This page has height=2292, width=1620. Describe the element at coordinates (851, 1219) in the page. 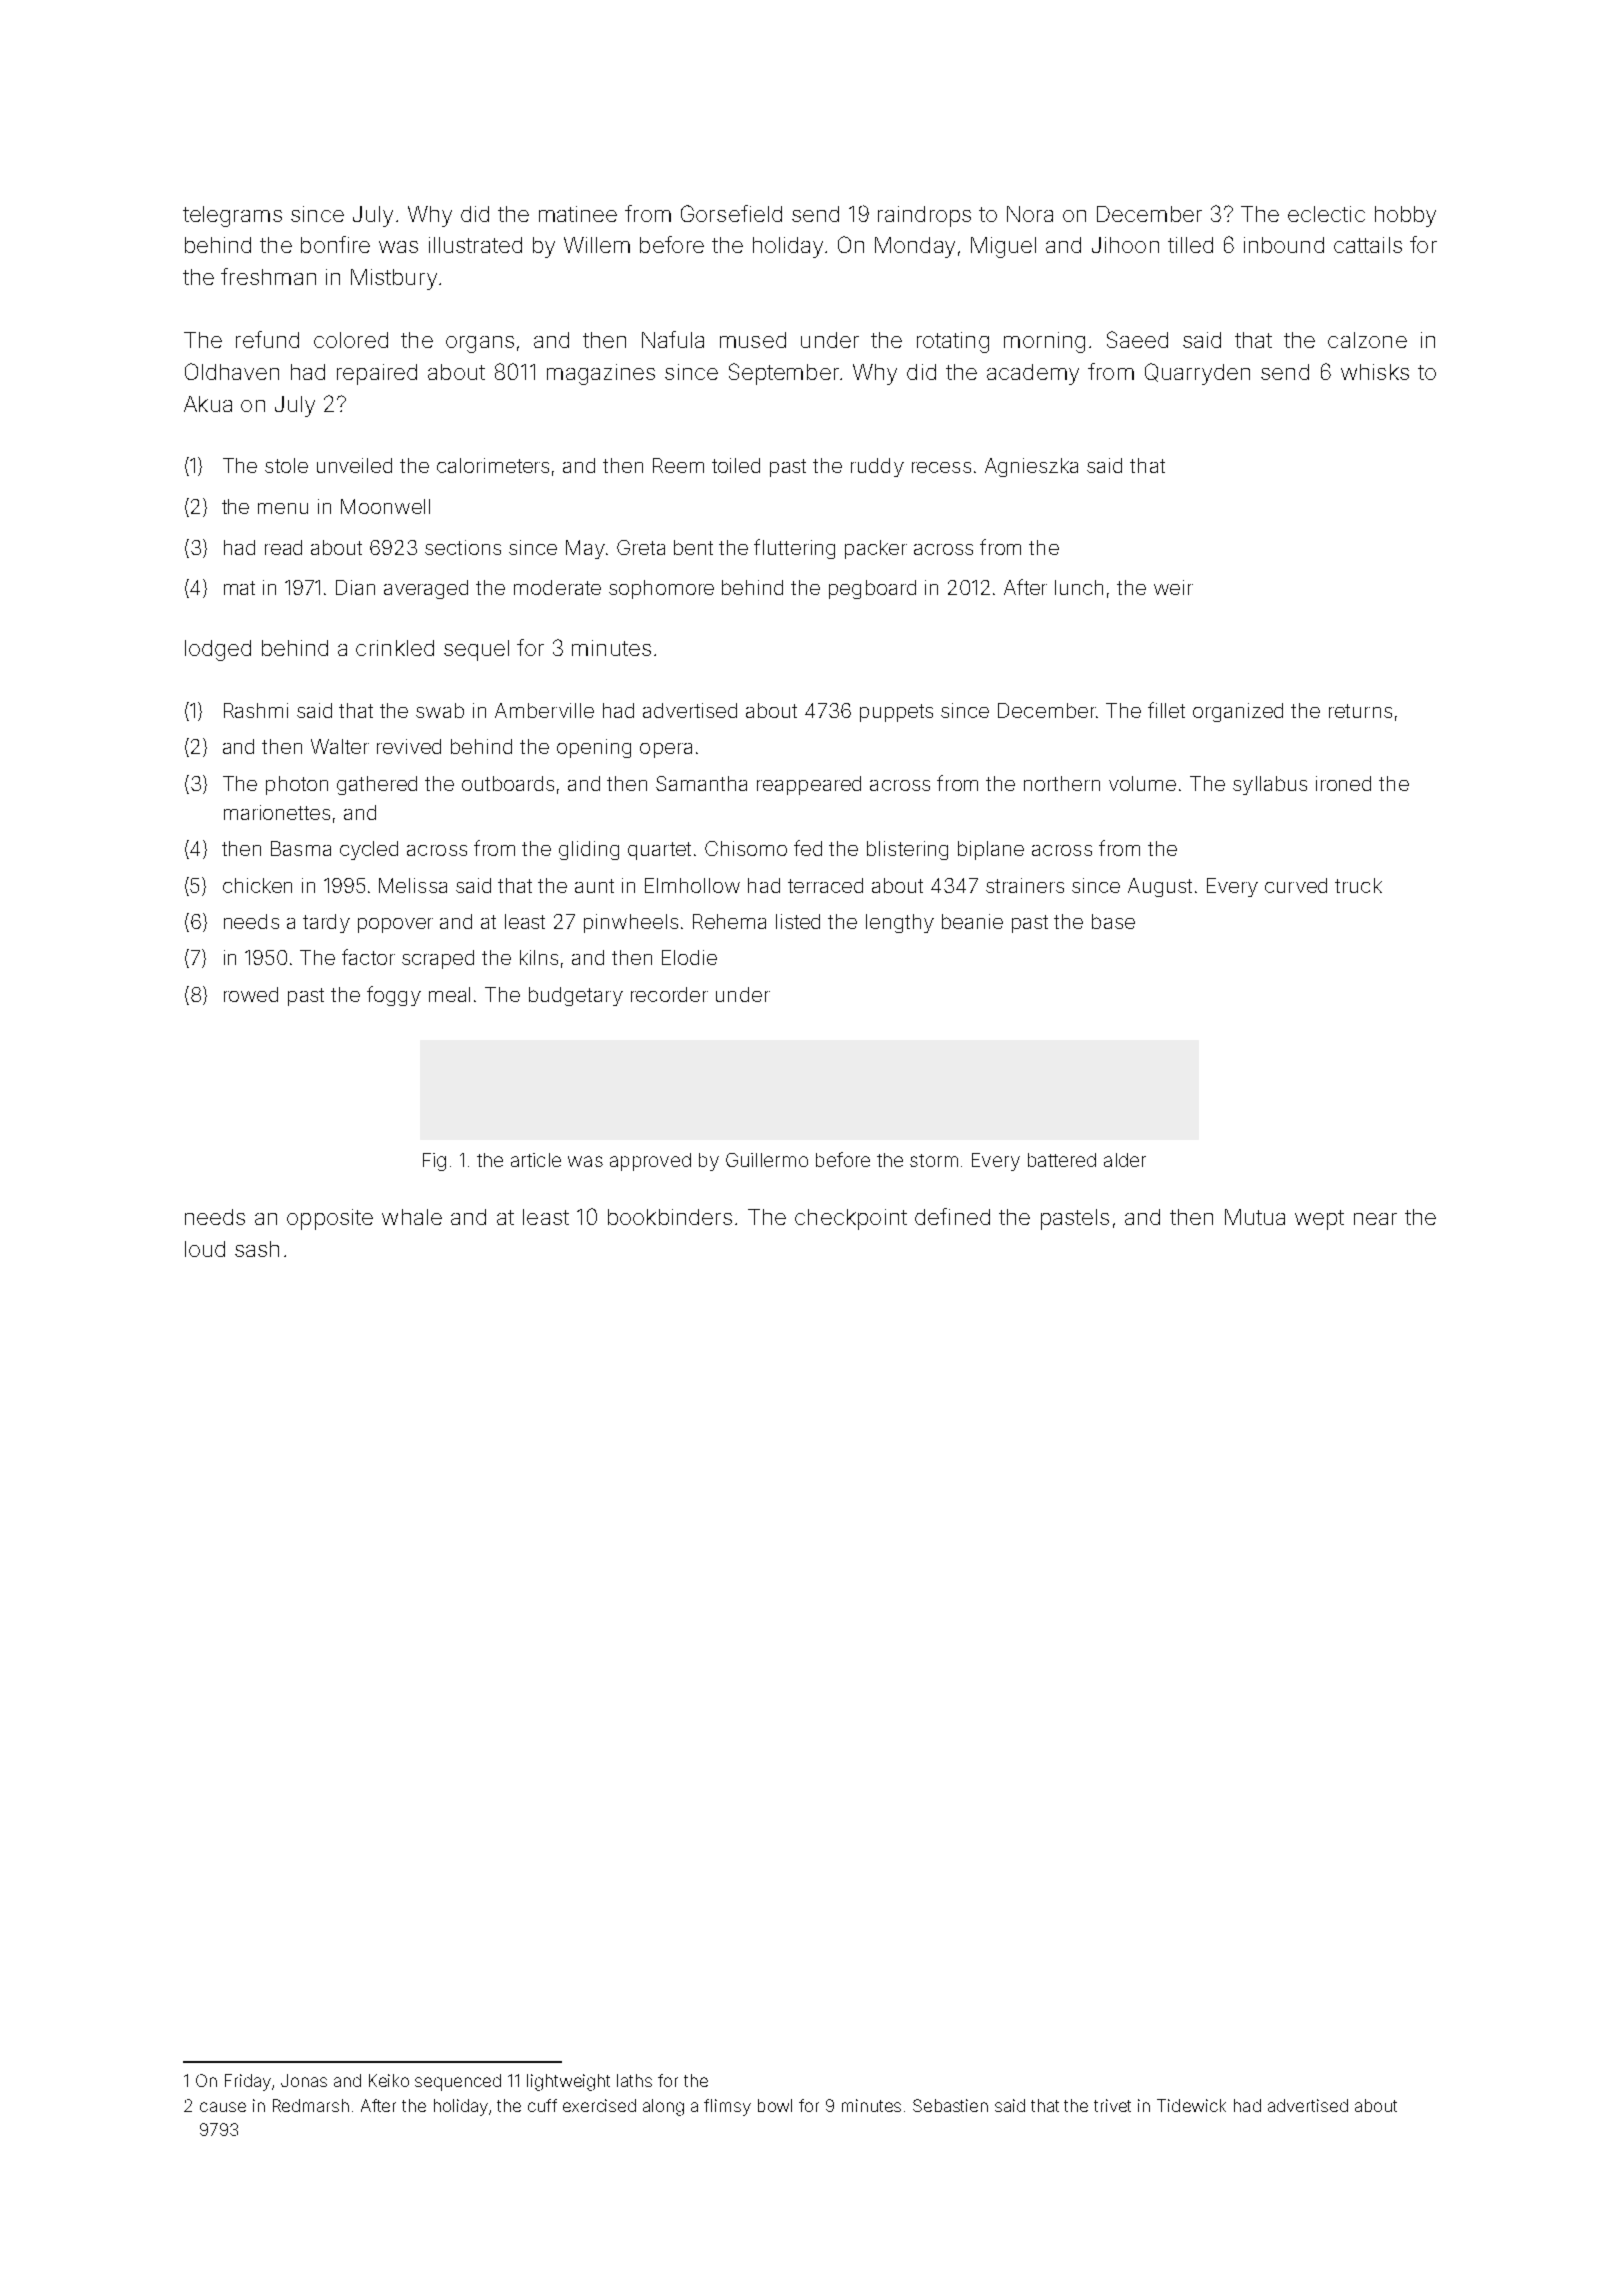

I see `checkpoint` at that location.
